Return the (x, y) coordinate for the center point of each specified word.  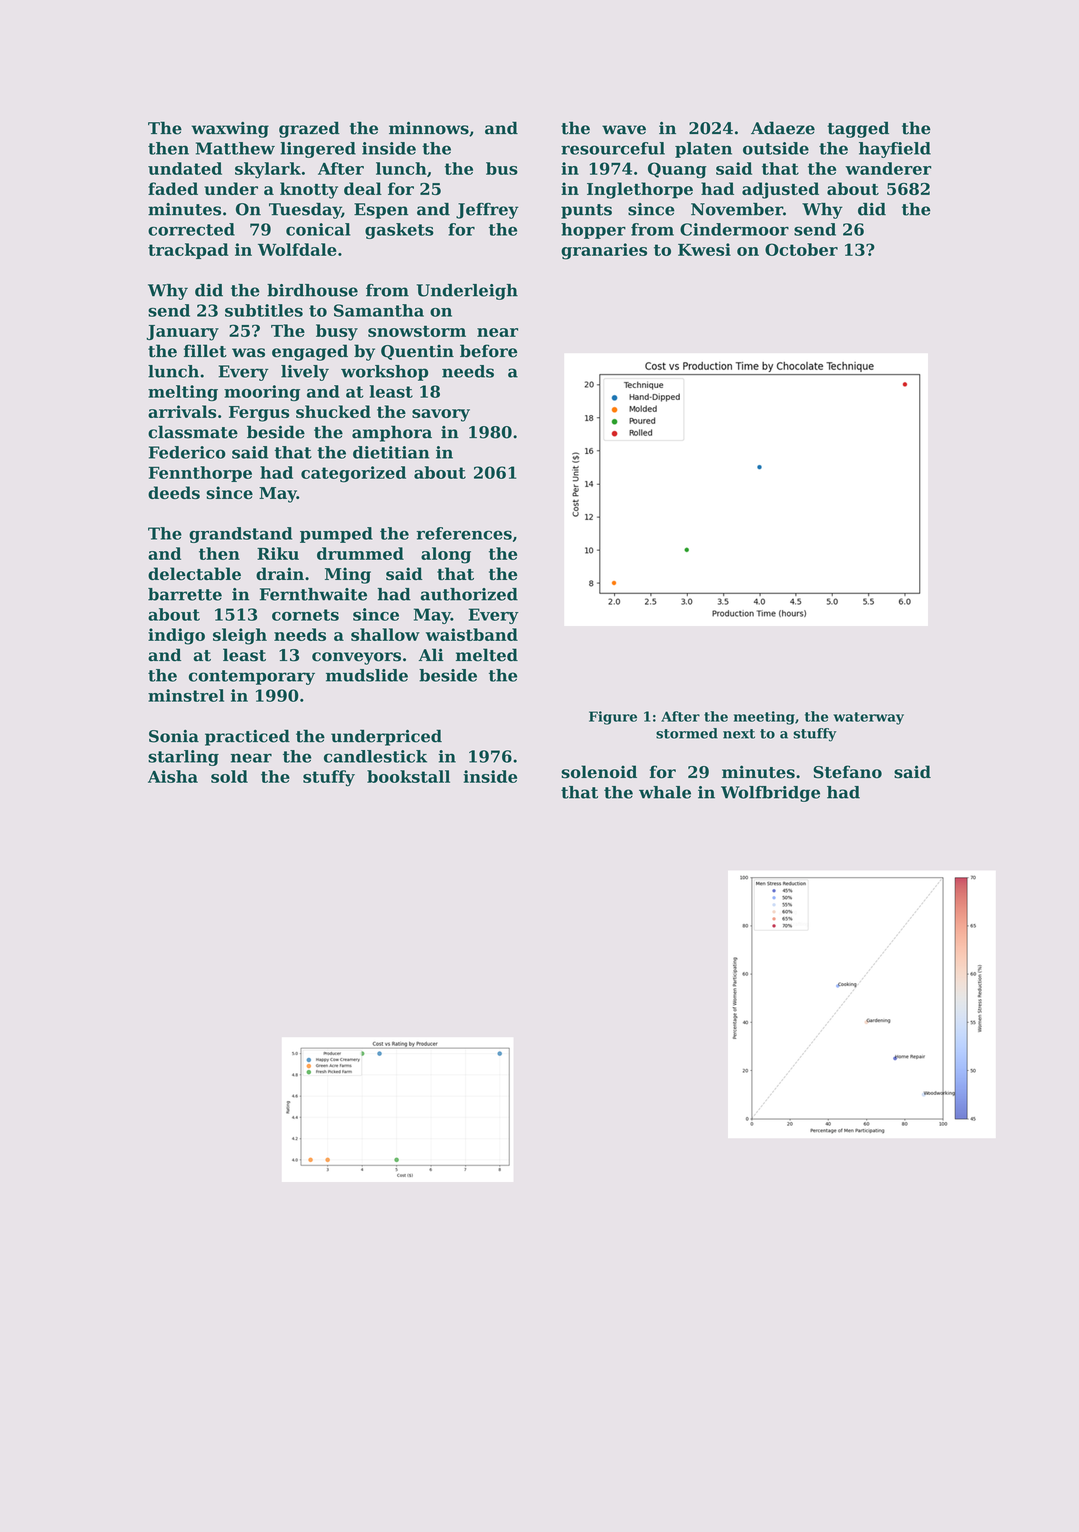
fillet (205, 351)
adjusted (780, 190)
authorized (469, 594)
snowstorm (417, 331)
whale (665, 792)
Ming (348, 575)
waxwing (230, 130)
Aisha (173, 776)
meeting (764, 718)
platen (703, 150)
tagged (858, 129)
